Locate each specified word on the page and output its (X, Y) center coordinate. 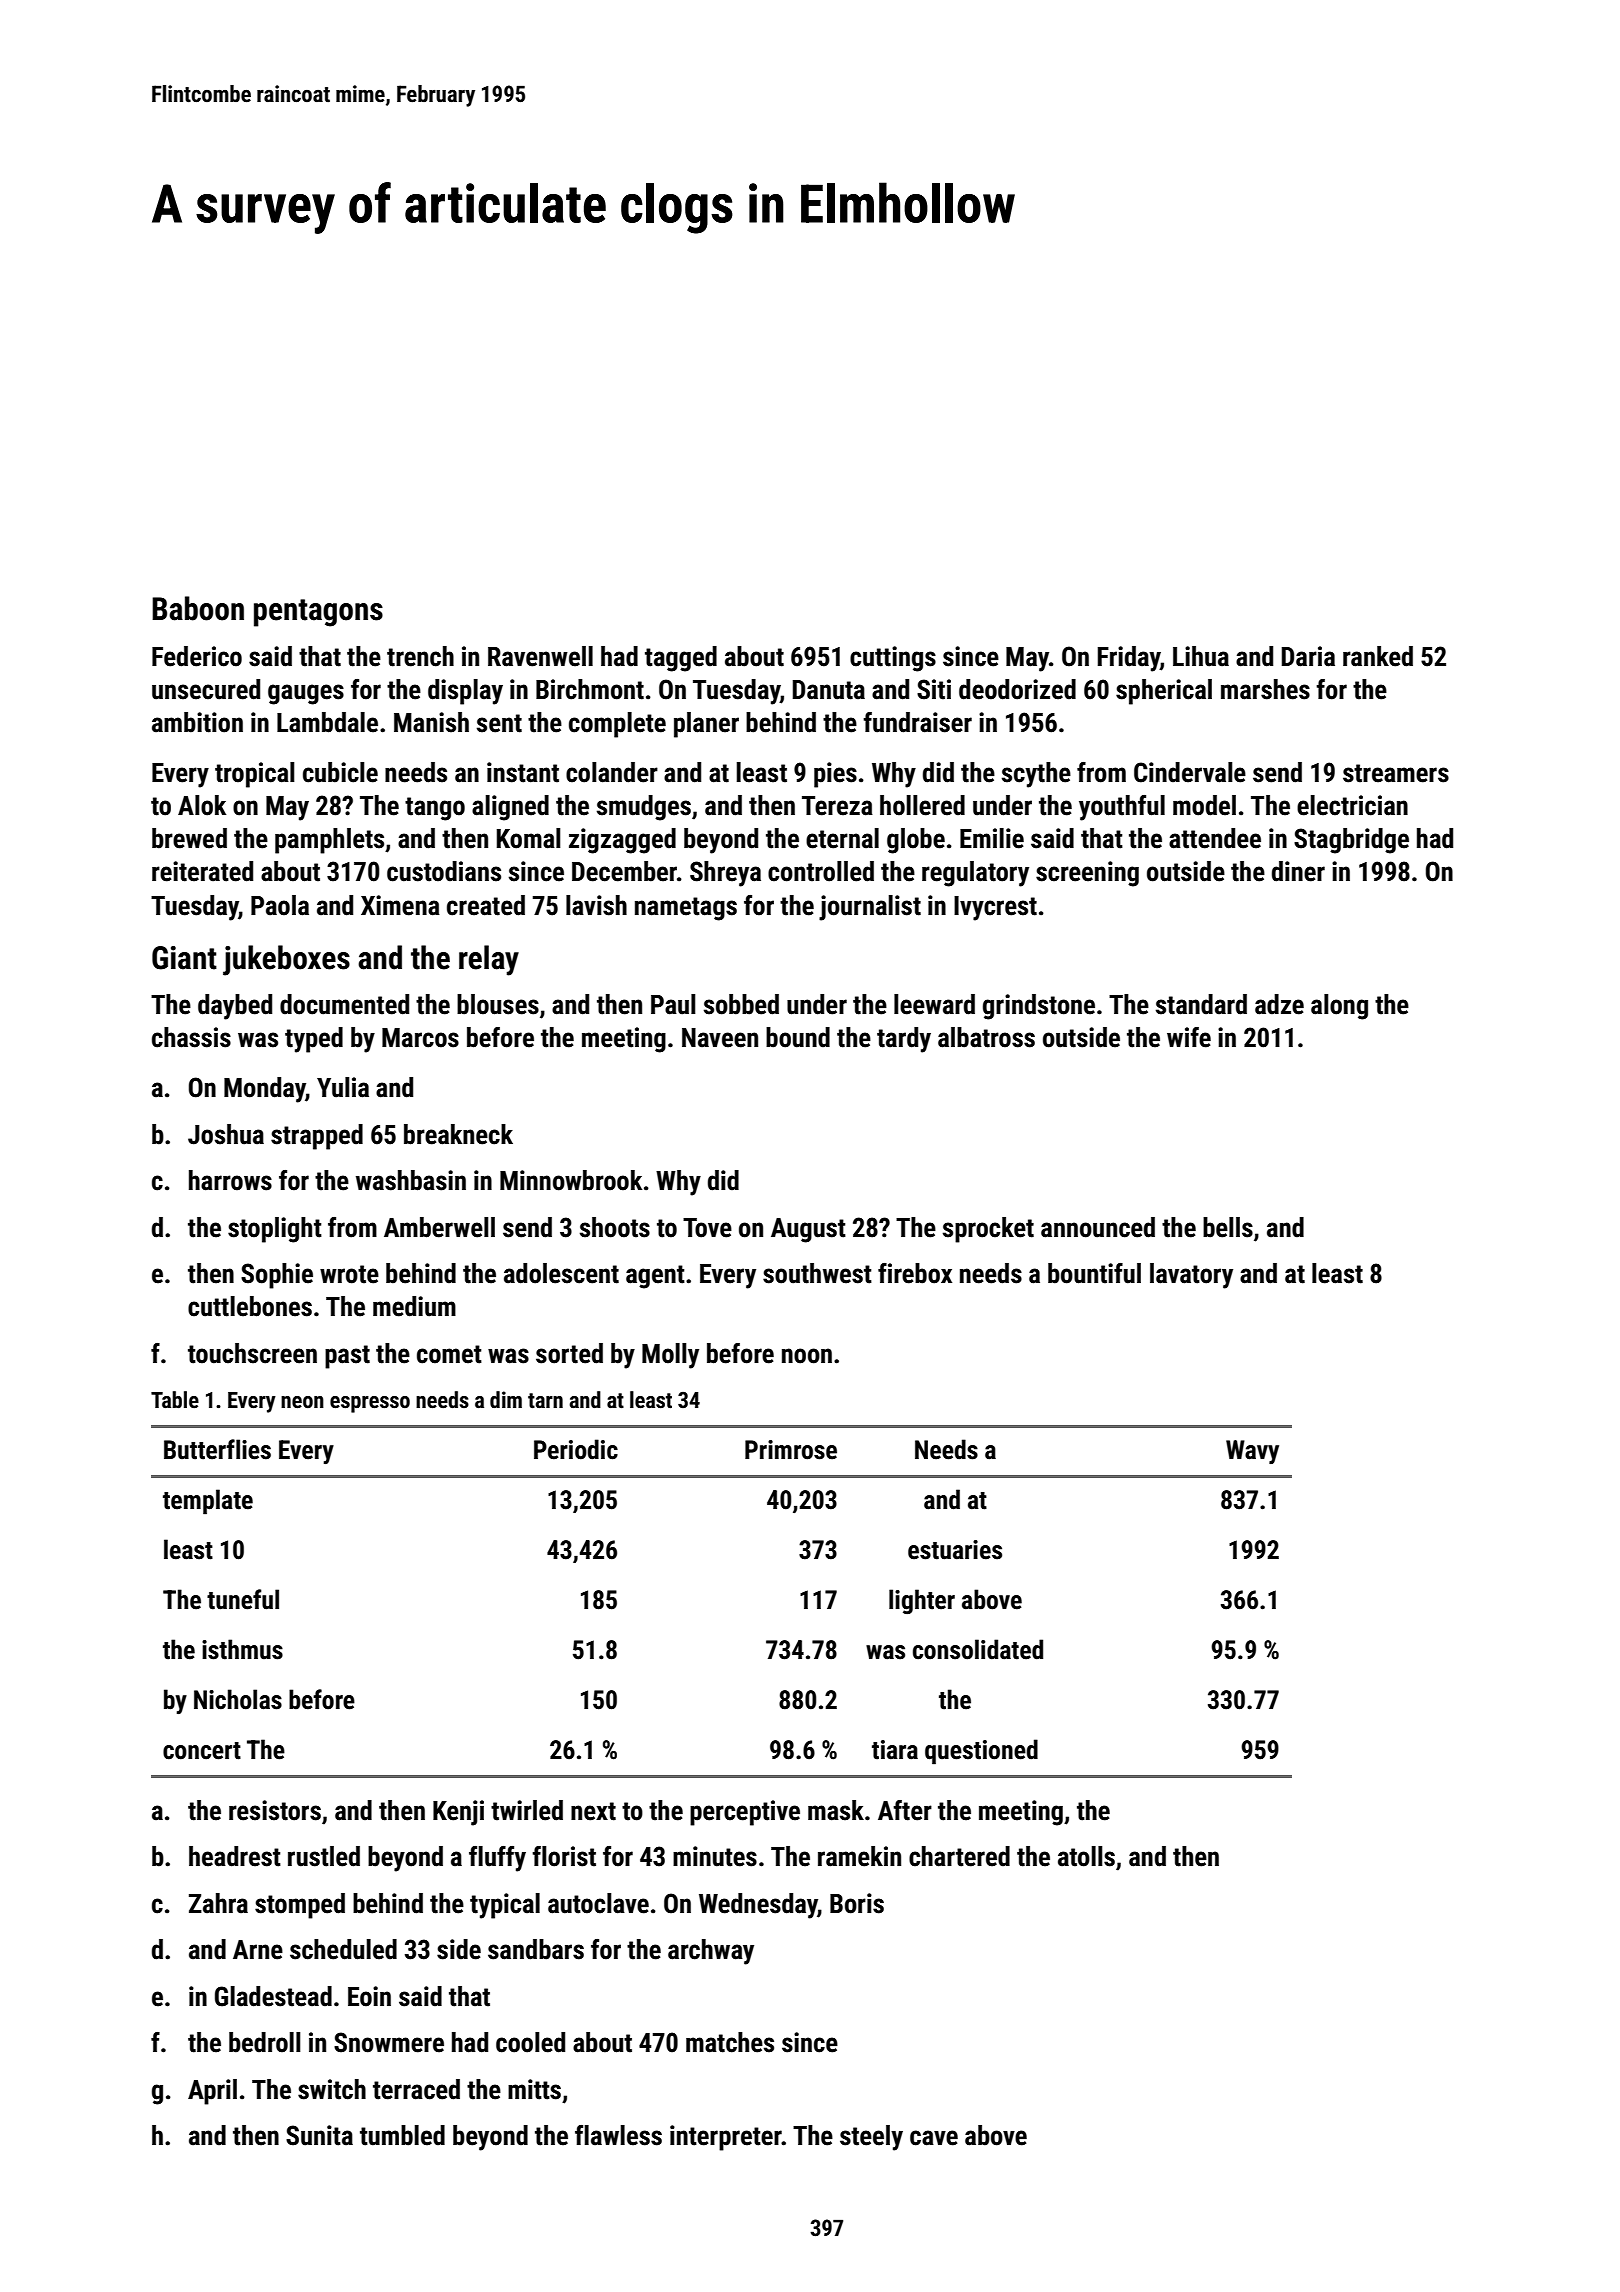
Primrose (791, 1450)
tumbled (402, 2135)
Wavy (1252, 1452)
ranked (1378, 656)
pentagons (318, 613)
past (347, 1357)
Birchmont (590, 689)
